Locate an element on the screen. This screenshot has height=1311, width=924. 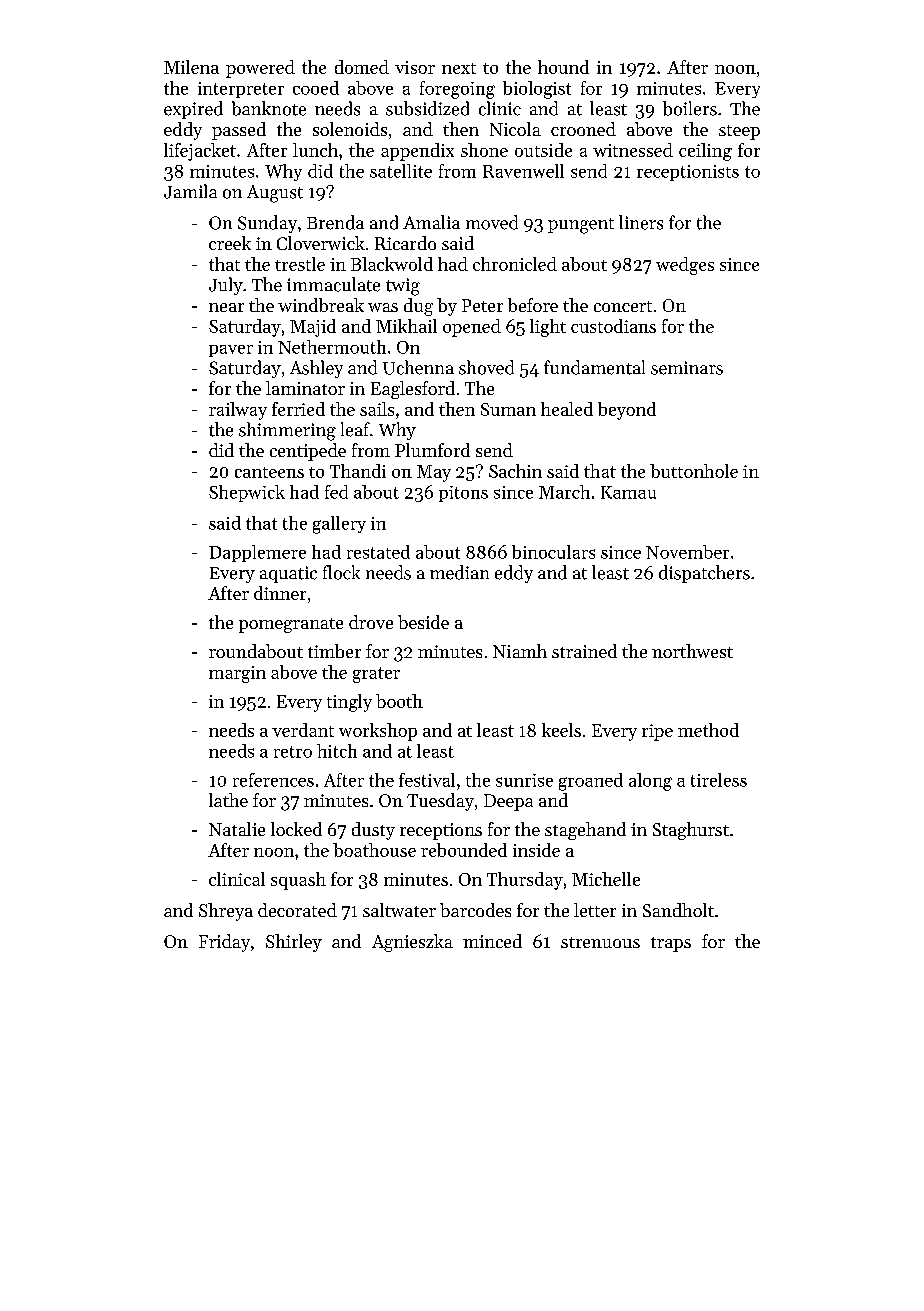
hound is located at coordinates (563, 67).
